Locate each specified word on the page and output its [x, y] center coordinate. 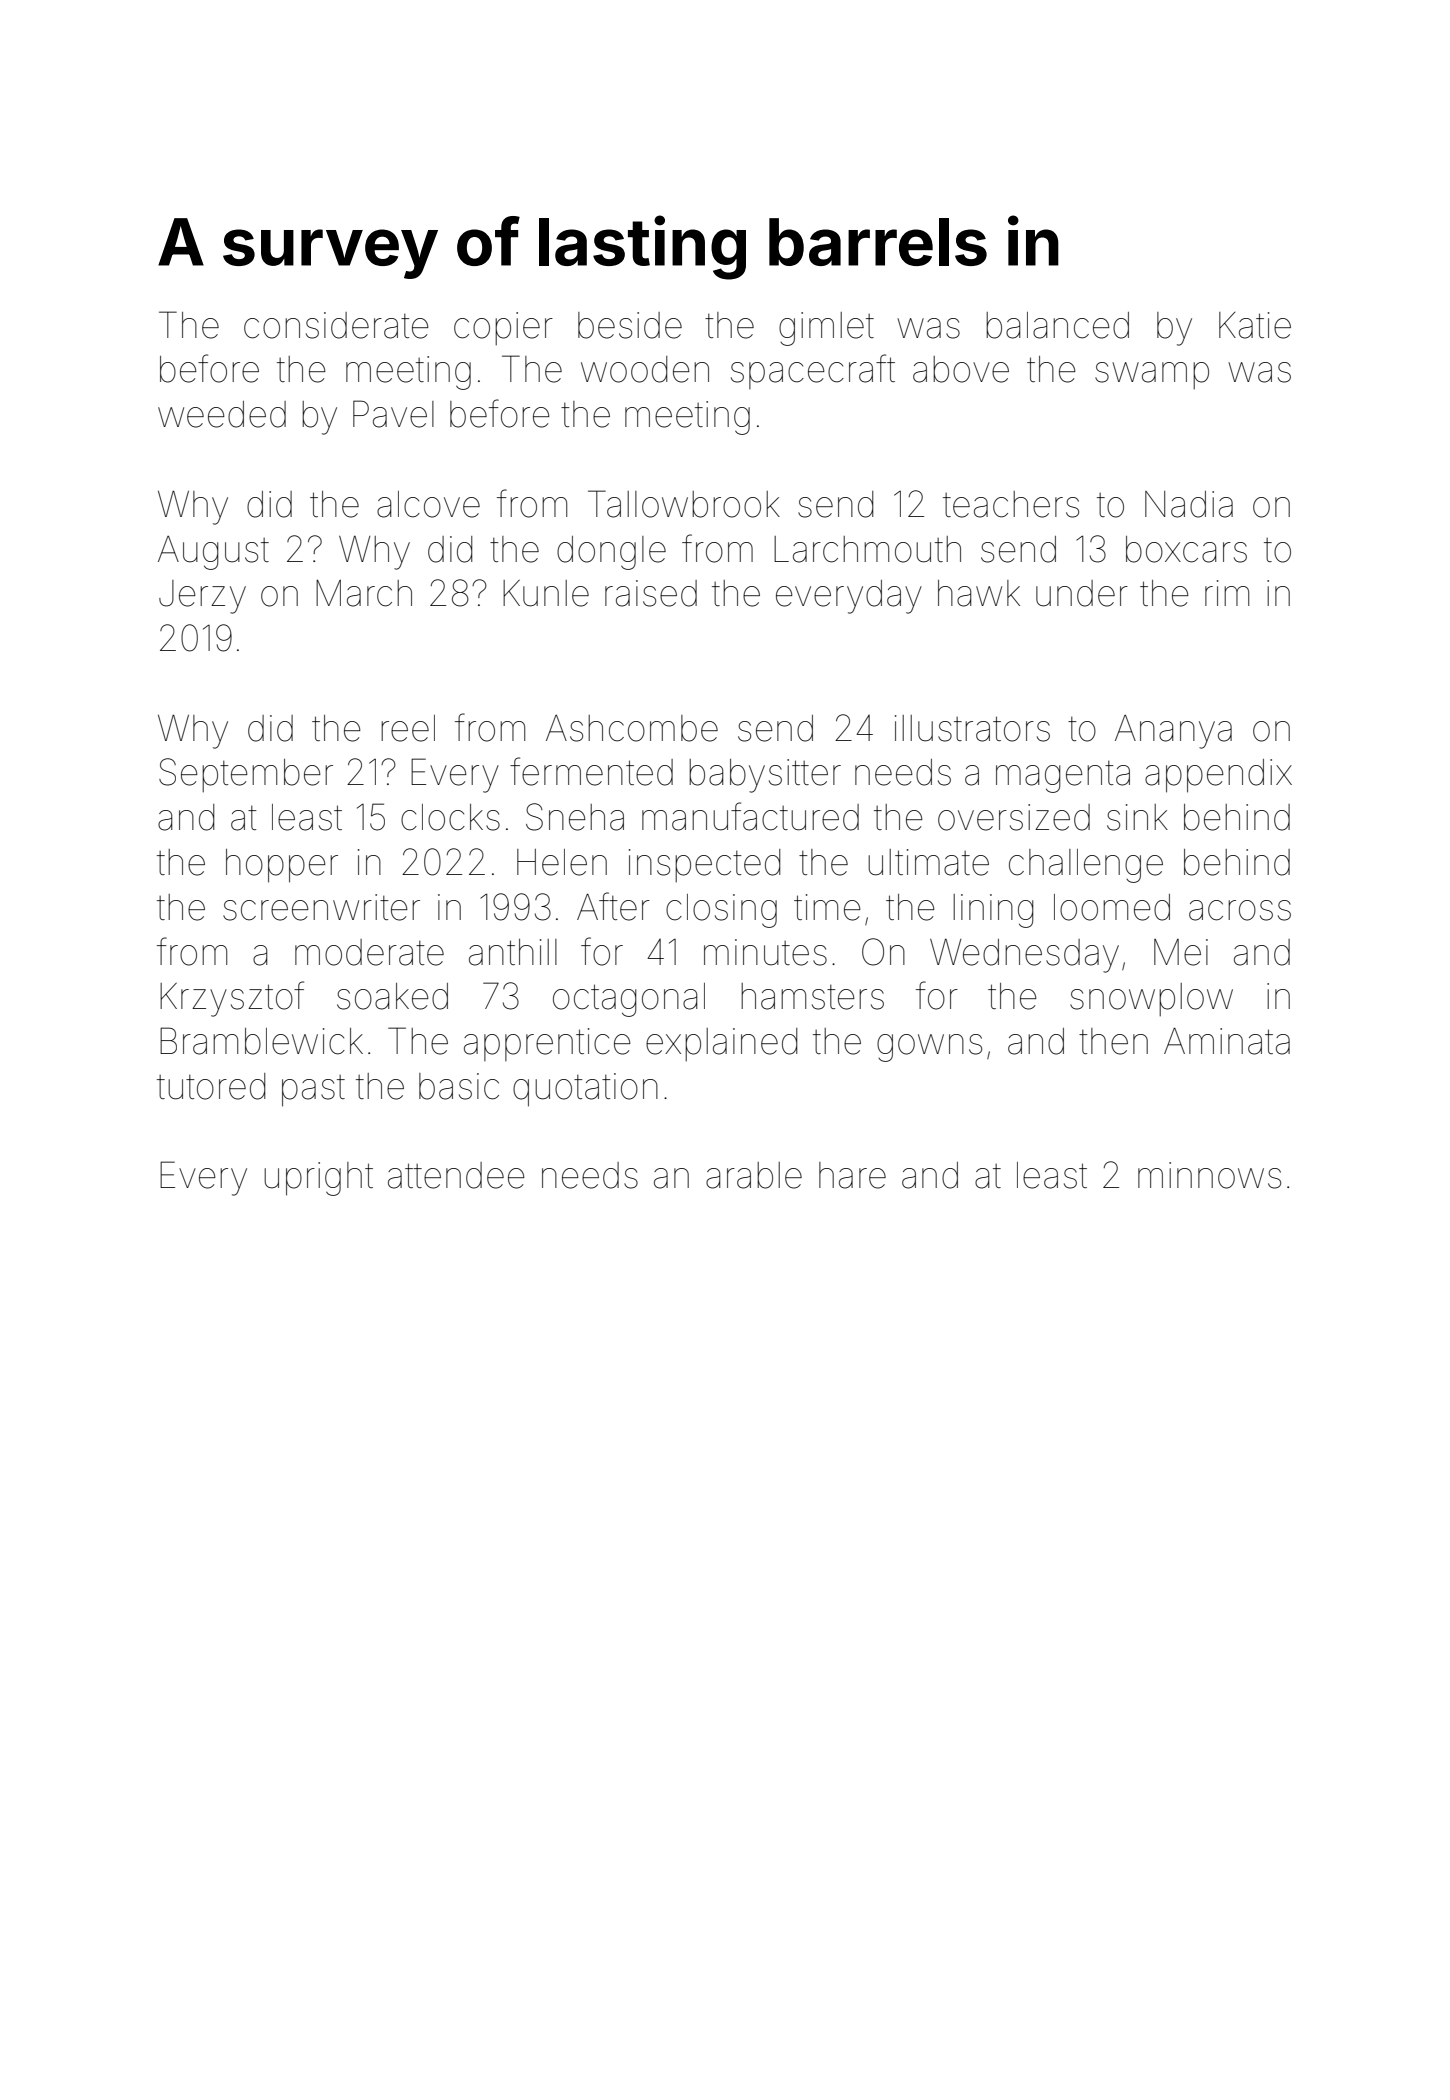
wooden [645, 369]
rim [1227, 593]
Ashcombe [632, 728]
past [313, 1091]
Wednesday [1024, 956]
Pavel [393, 414]
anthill [513, 952]
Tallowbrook [684, 504]
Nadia [1189, 504]
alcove [428, 504]
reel [408, 728]
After [613, 906]
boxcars [1186, 549]
